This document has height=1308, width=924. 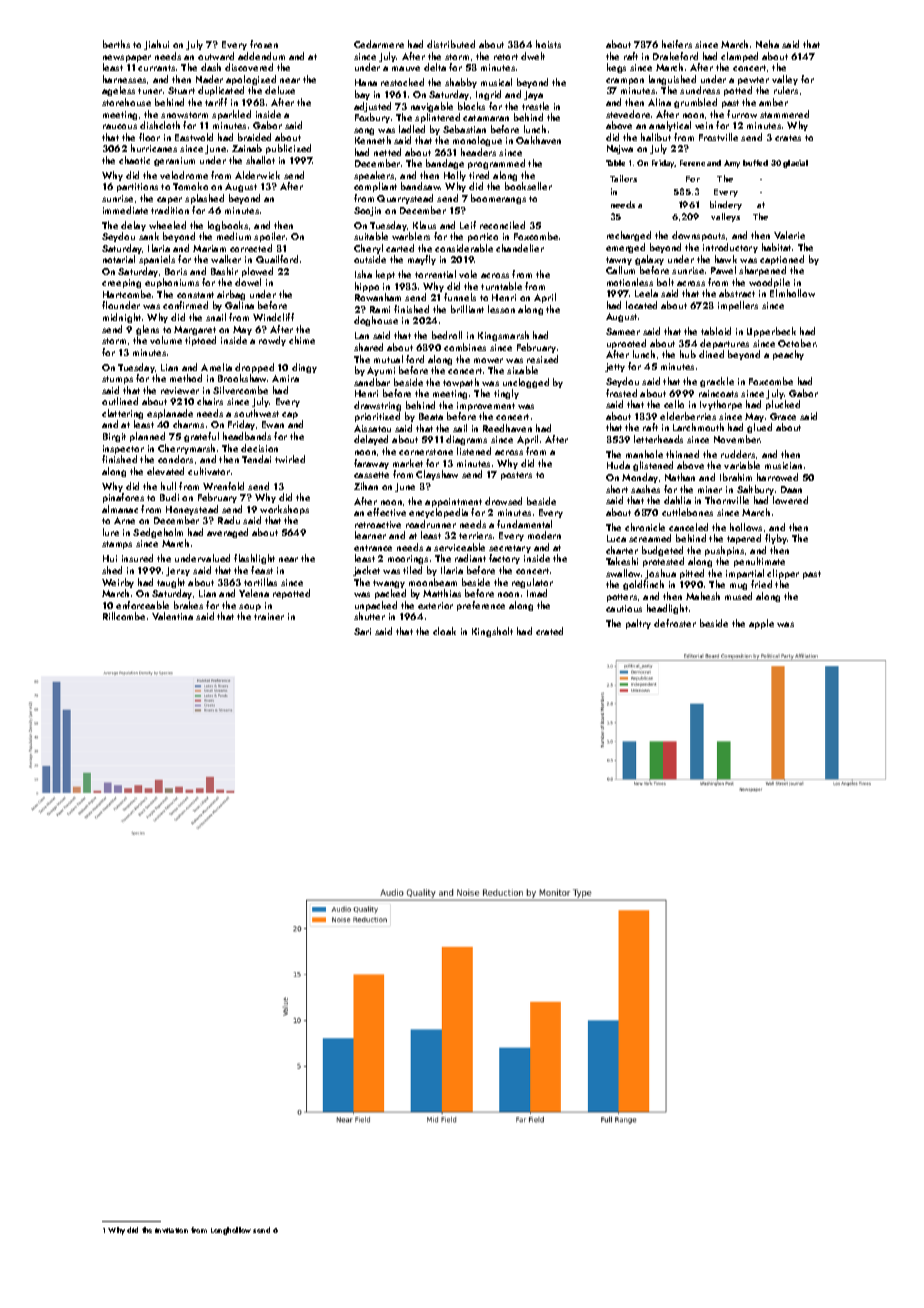 What do you see at coordinates (492, 632) in the document?
I see `Kingsholt` at bounding box center [492, 632].
